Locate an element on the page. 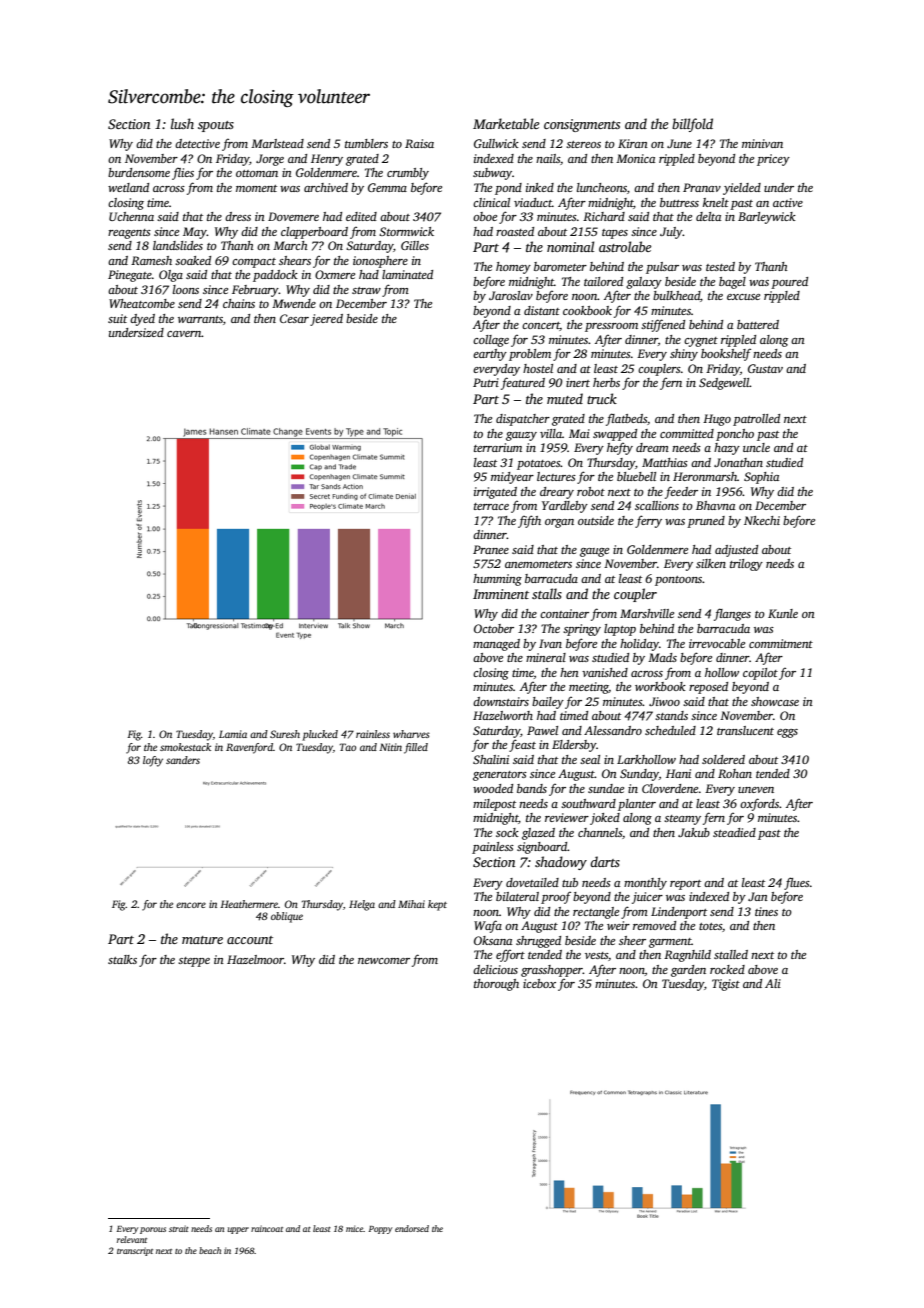  stalled is located at coordinates (731, 954).
